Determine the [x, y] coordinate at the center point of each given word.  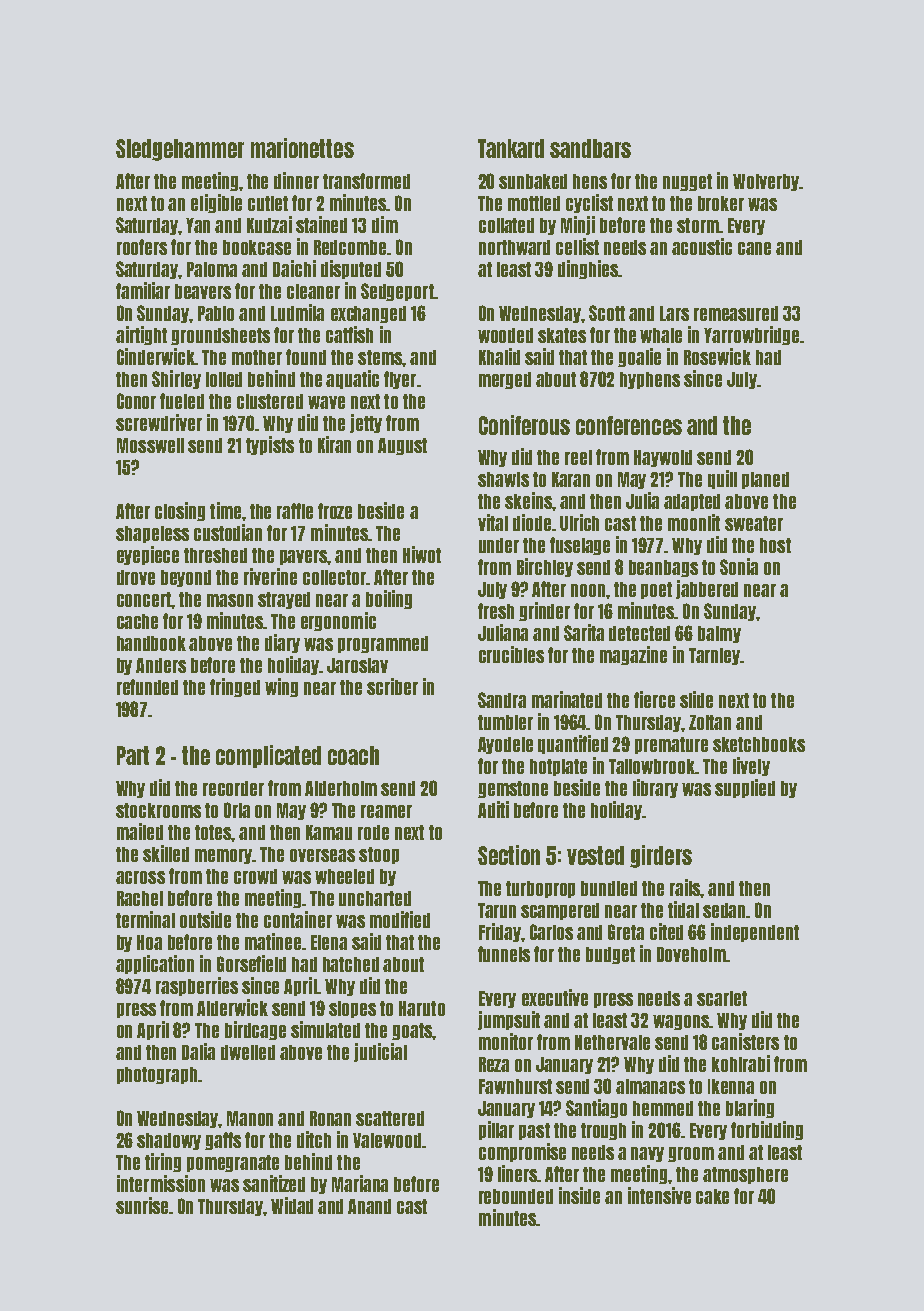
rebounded [516, 1196]
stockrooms [158, 810]
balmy [719, 634]
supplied [745, 788]
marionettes [302, 148]
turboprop [540, 889]
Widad [292, 1205]
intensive [659, 1195]
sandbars [590, 148]
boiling [389, 599]
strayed [284, 600]
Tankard [511, 148]
